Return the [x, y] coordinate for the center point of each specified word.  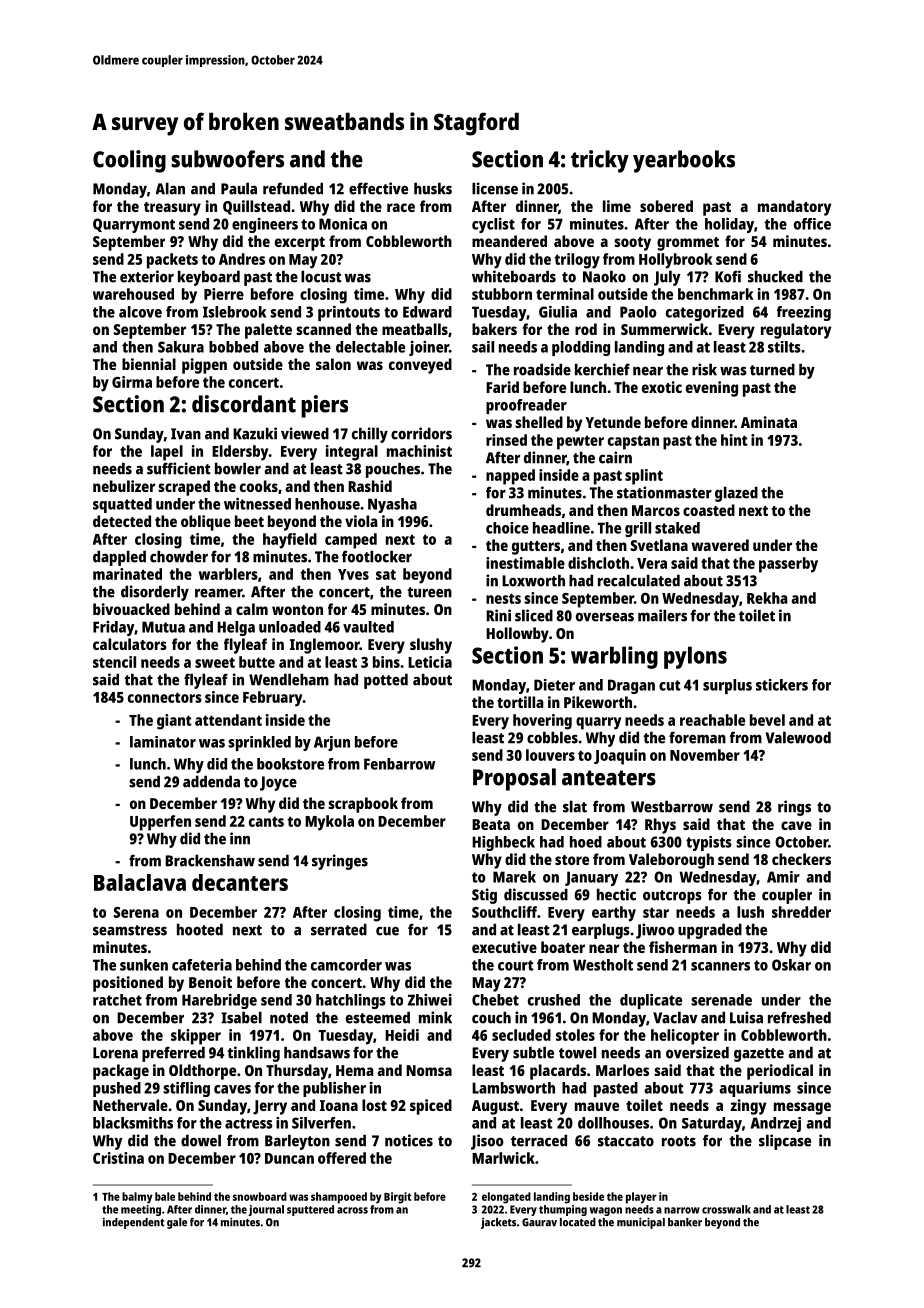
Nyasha [392, 505]
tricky [600, 161]
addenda [211, 781]
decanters [240, 882]
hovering [542, 722]
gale [177, 1223]
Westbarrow [672, 806]
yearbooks [684, 161]
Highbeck [503, 843]
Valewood [798, 737]
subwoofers [227, 159]
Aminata [769, 422]
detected [122, 521]
